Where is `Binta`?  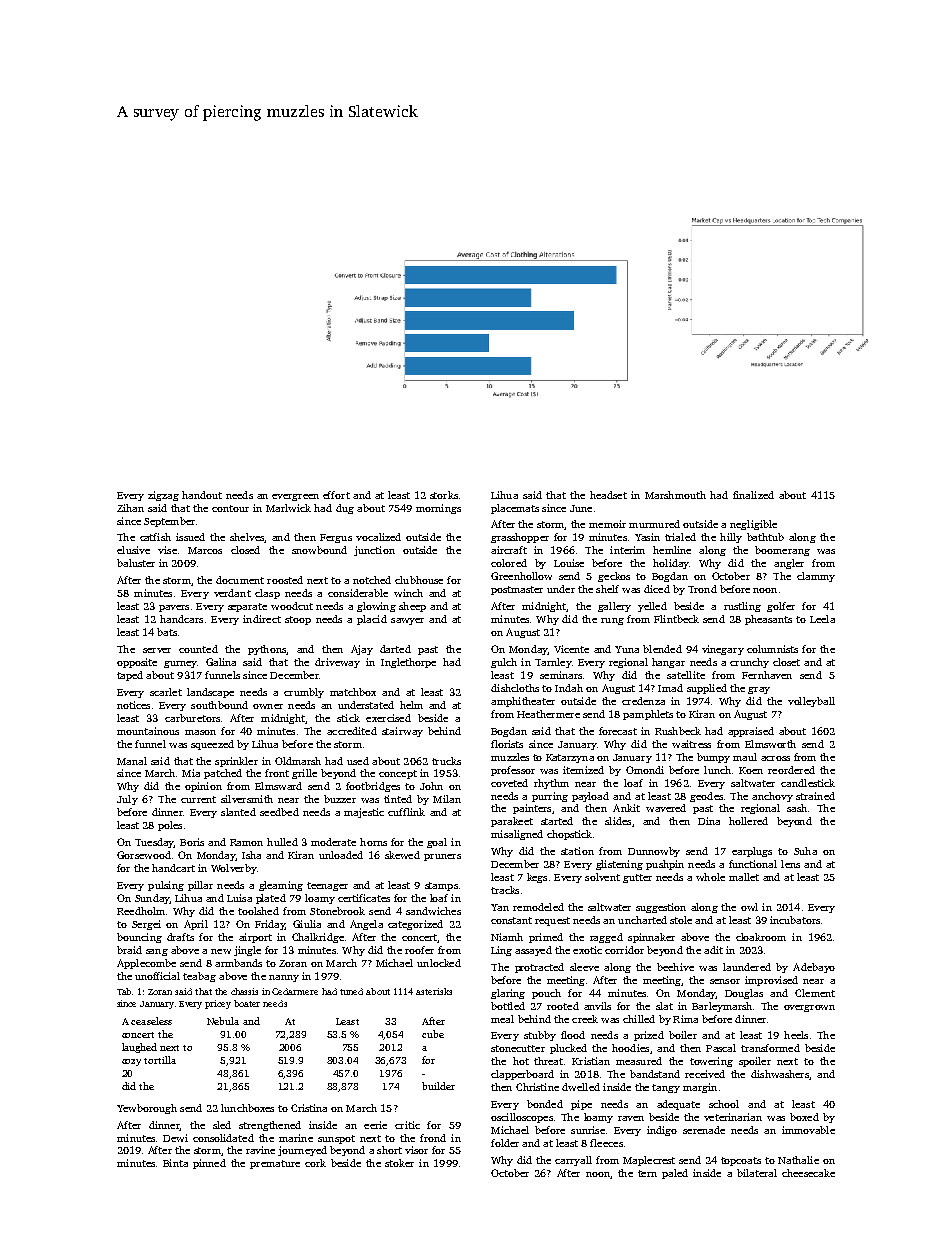
Binta is located at coordinates (175, 1163).
